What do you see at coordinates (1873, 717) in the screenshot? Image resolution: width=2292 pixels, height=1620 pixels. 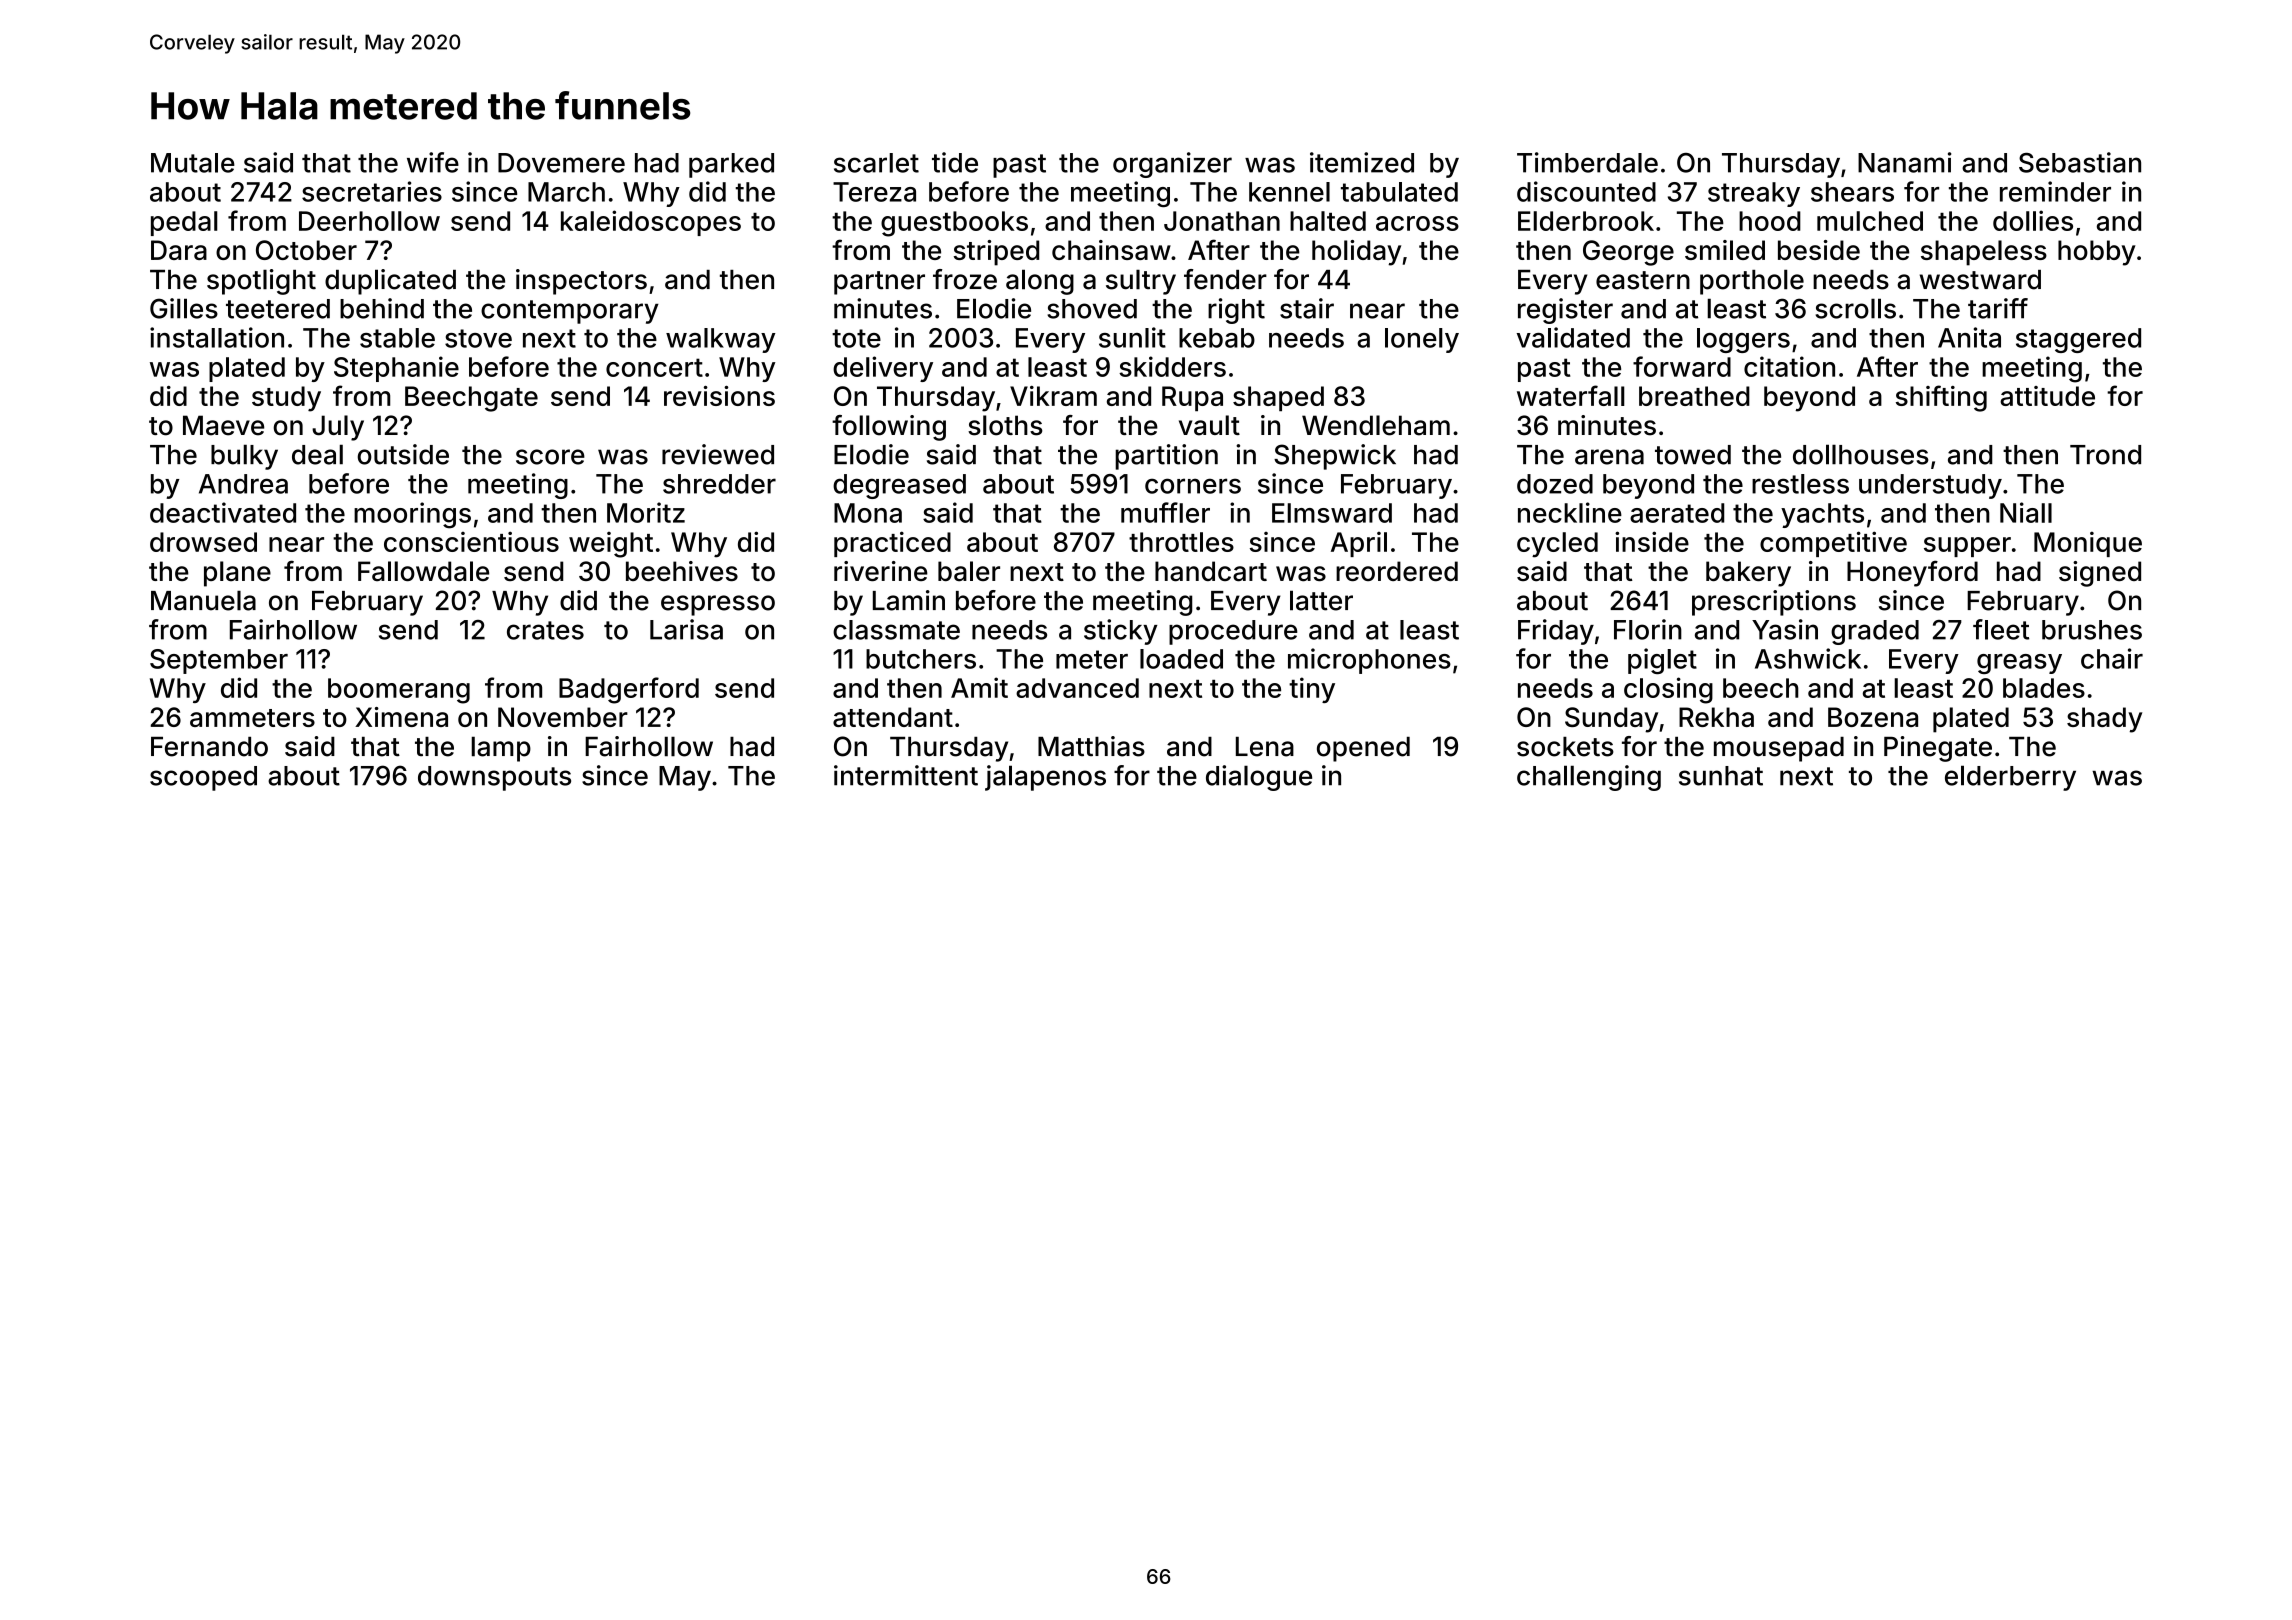 I see `Bozena` at bounding box center [1873, 717].
